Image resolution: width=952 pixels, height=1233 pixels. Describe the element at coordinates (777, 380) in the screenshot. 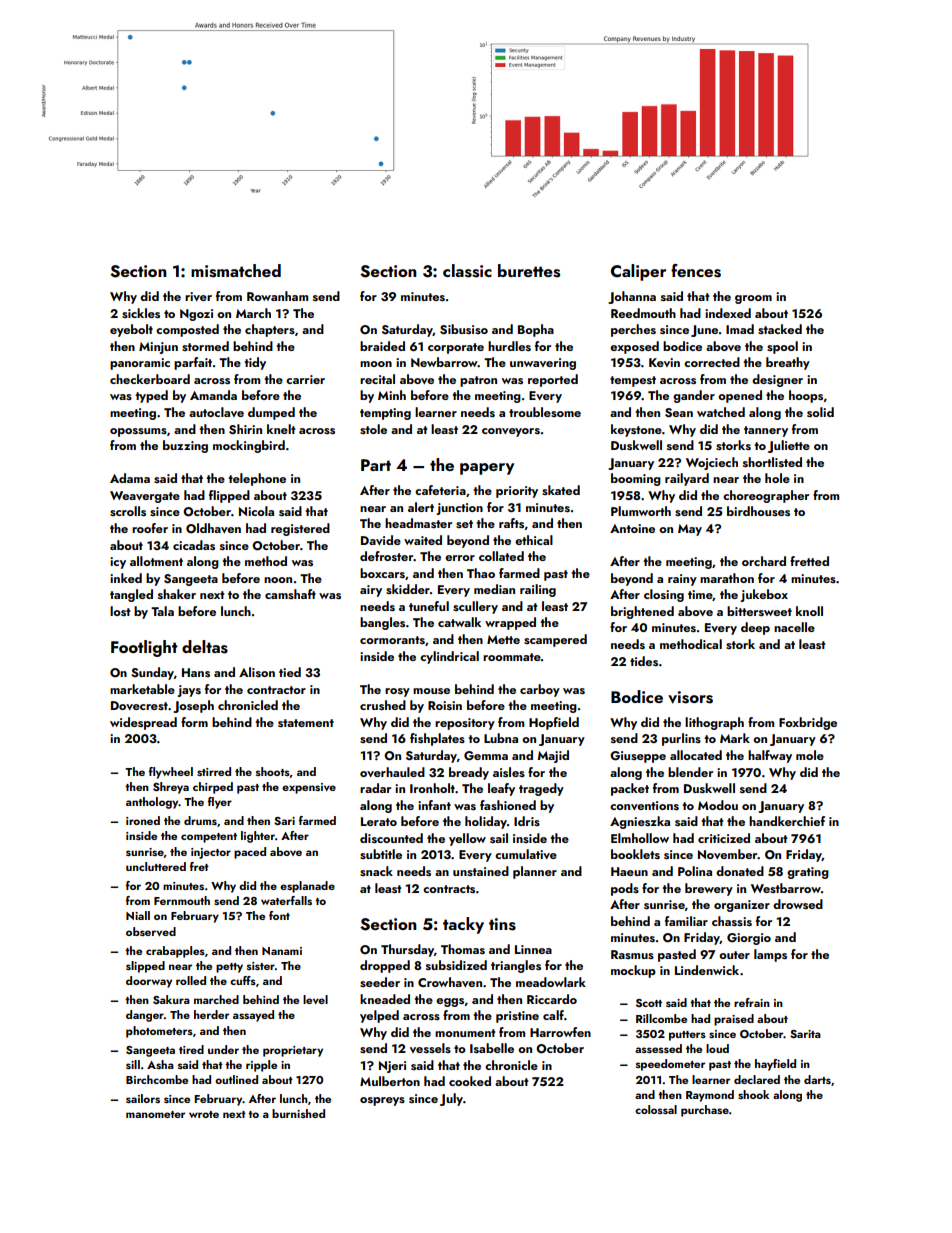

I see `designer` at that location.
